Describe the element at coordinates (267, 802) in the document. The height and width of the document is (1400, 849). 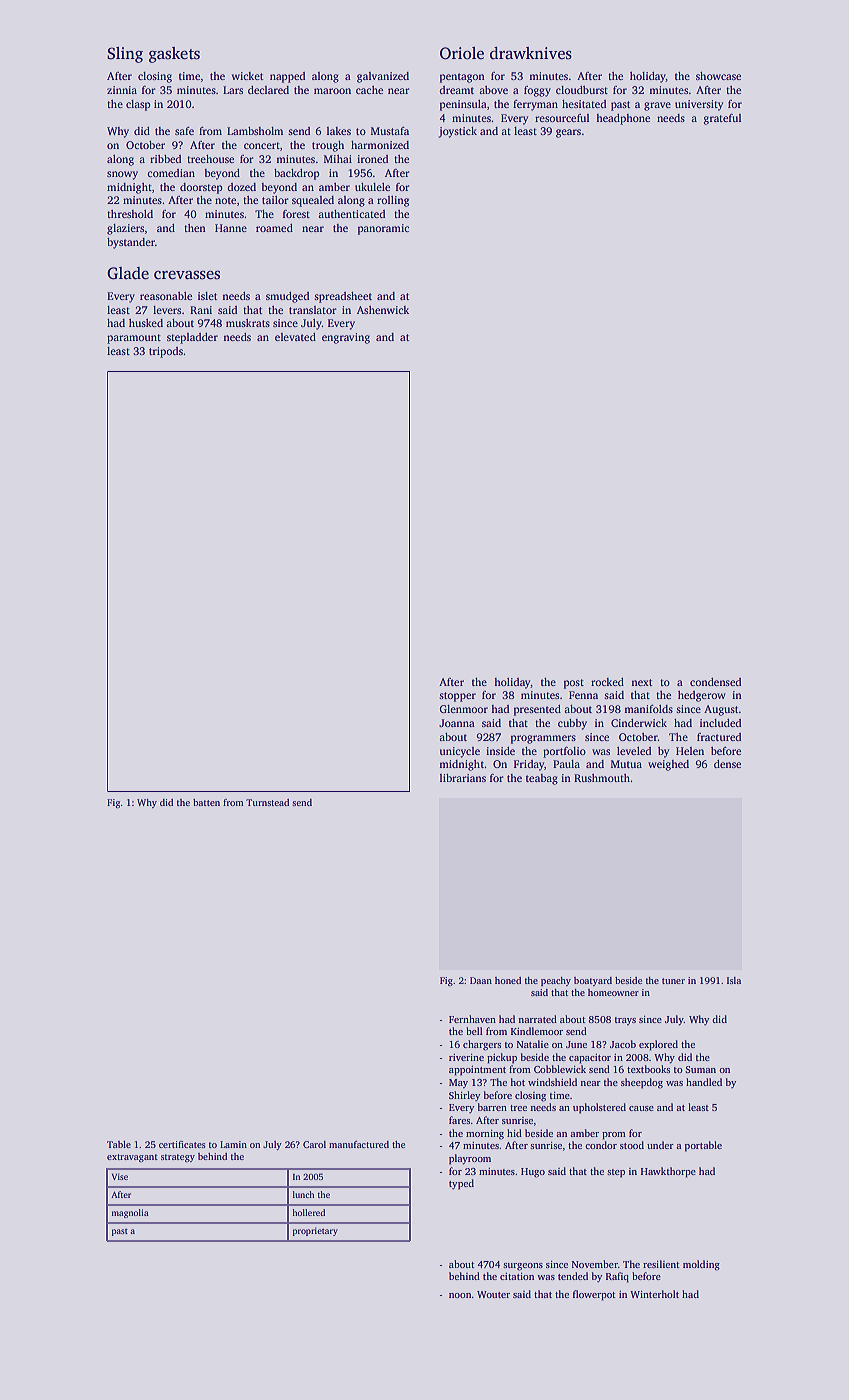
I see `Turnstead` at that location.
